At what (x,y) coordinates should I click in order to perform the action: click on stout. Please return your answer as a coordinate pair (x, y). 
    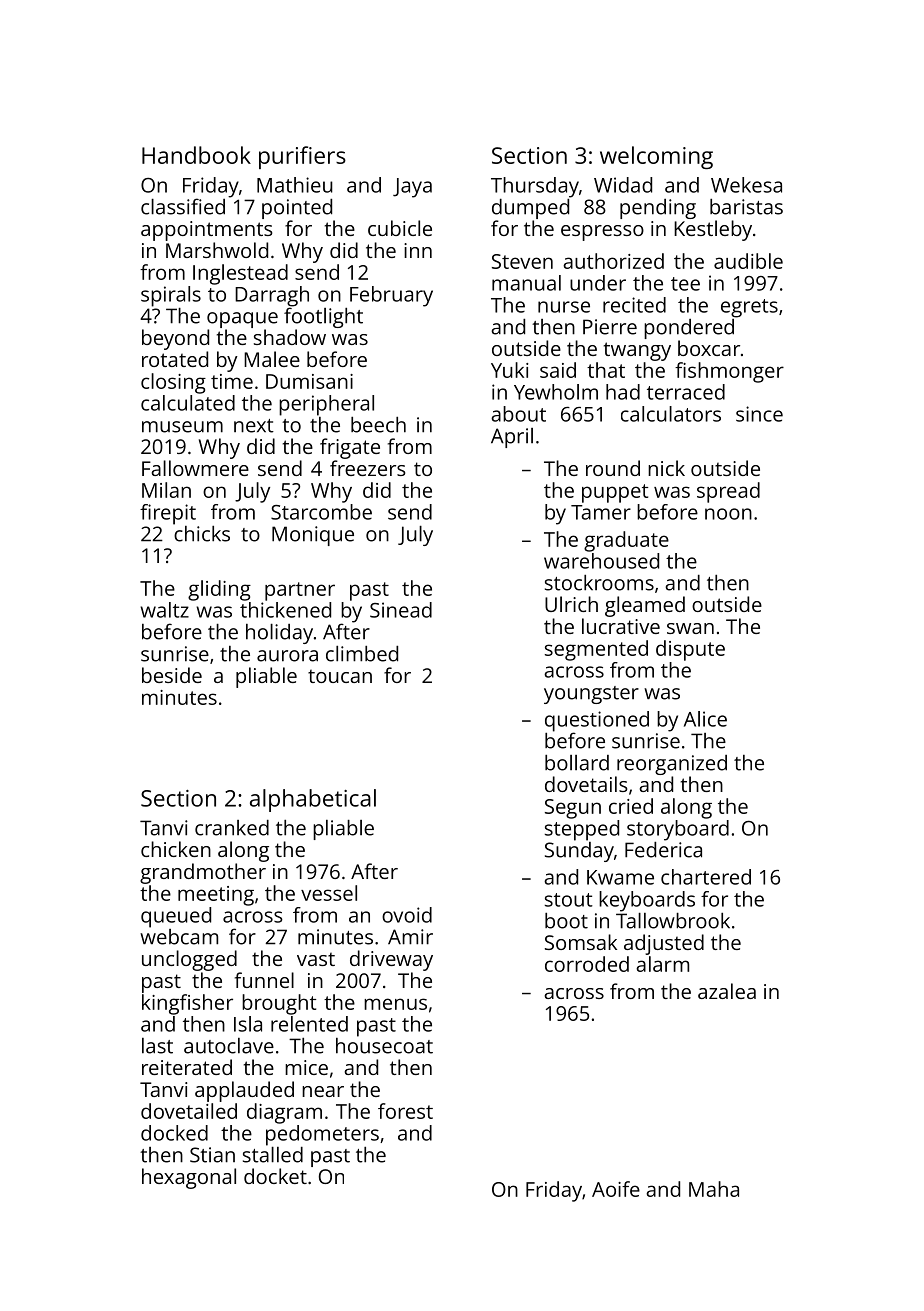
    Looking at the image, I should click on (569, 900).
